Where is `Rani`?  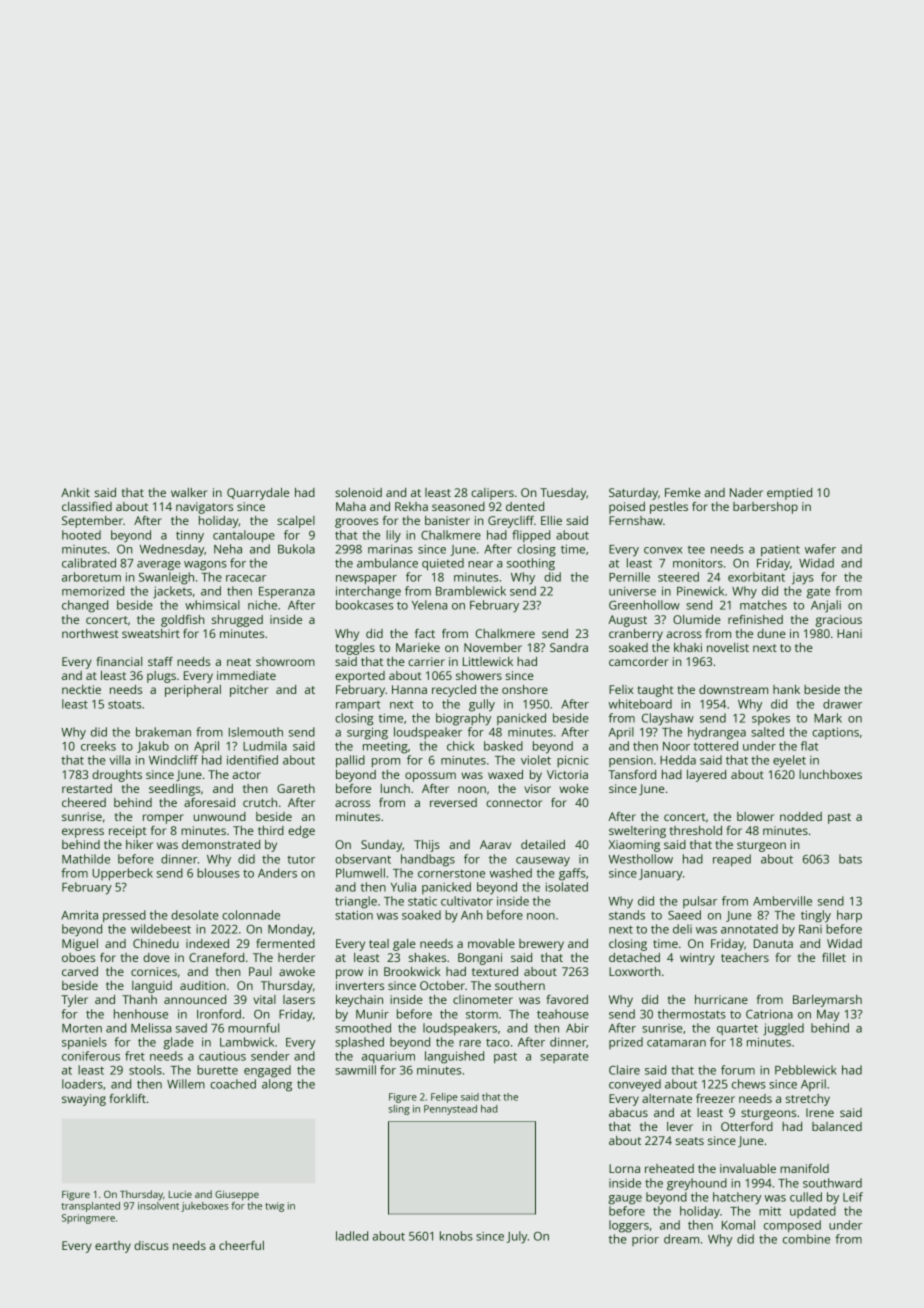
Rani is located at coordinates (810, 929).
